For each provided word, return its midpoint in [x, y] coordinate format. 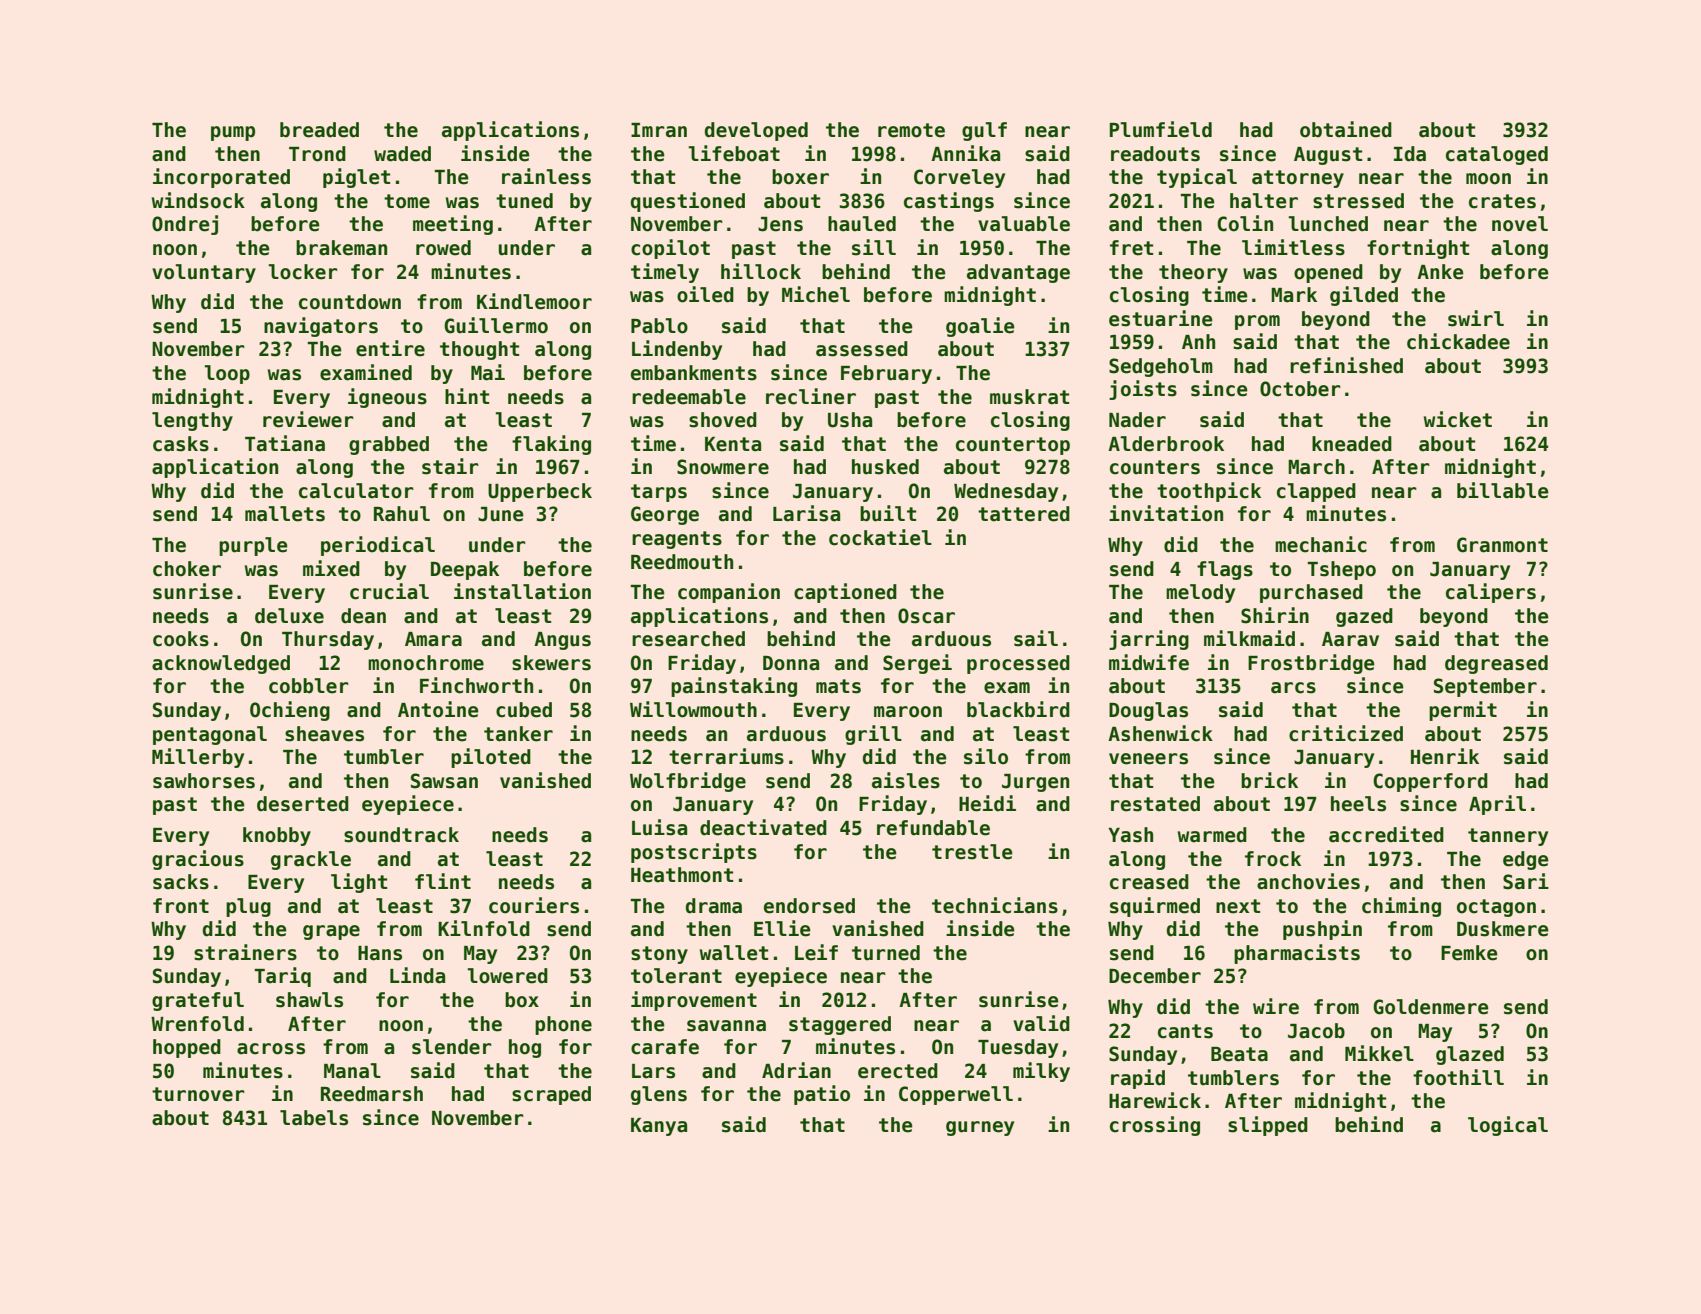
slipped [1268, 1126]
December [1155, 976]
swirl [1476, 318]
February [886, 374]
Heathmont [682, 875]
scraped [551, 1095]
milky [1041, 1072]
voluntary [204, 273]
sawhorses [204, 781]
